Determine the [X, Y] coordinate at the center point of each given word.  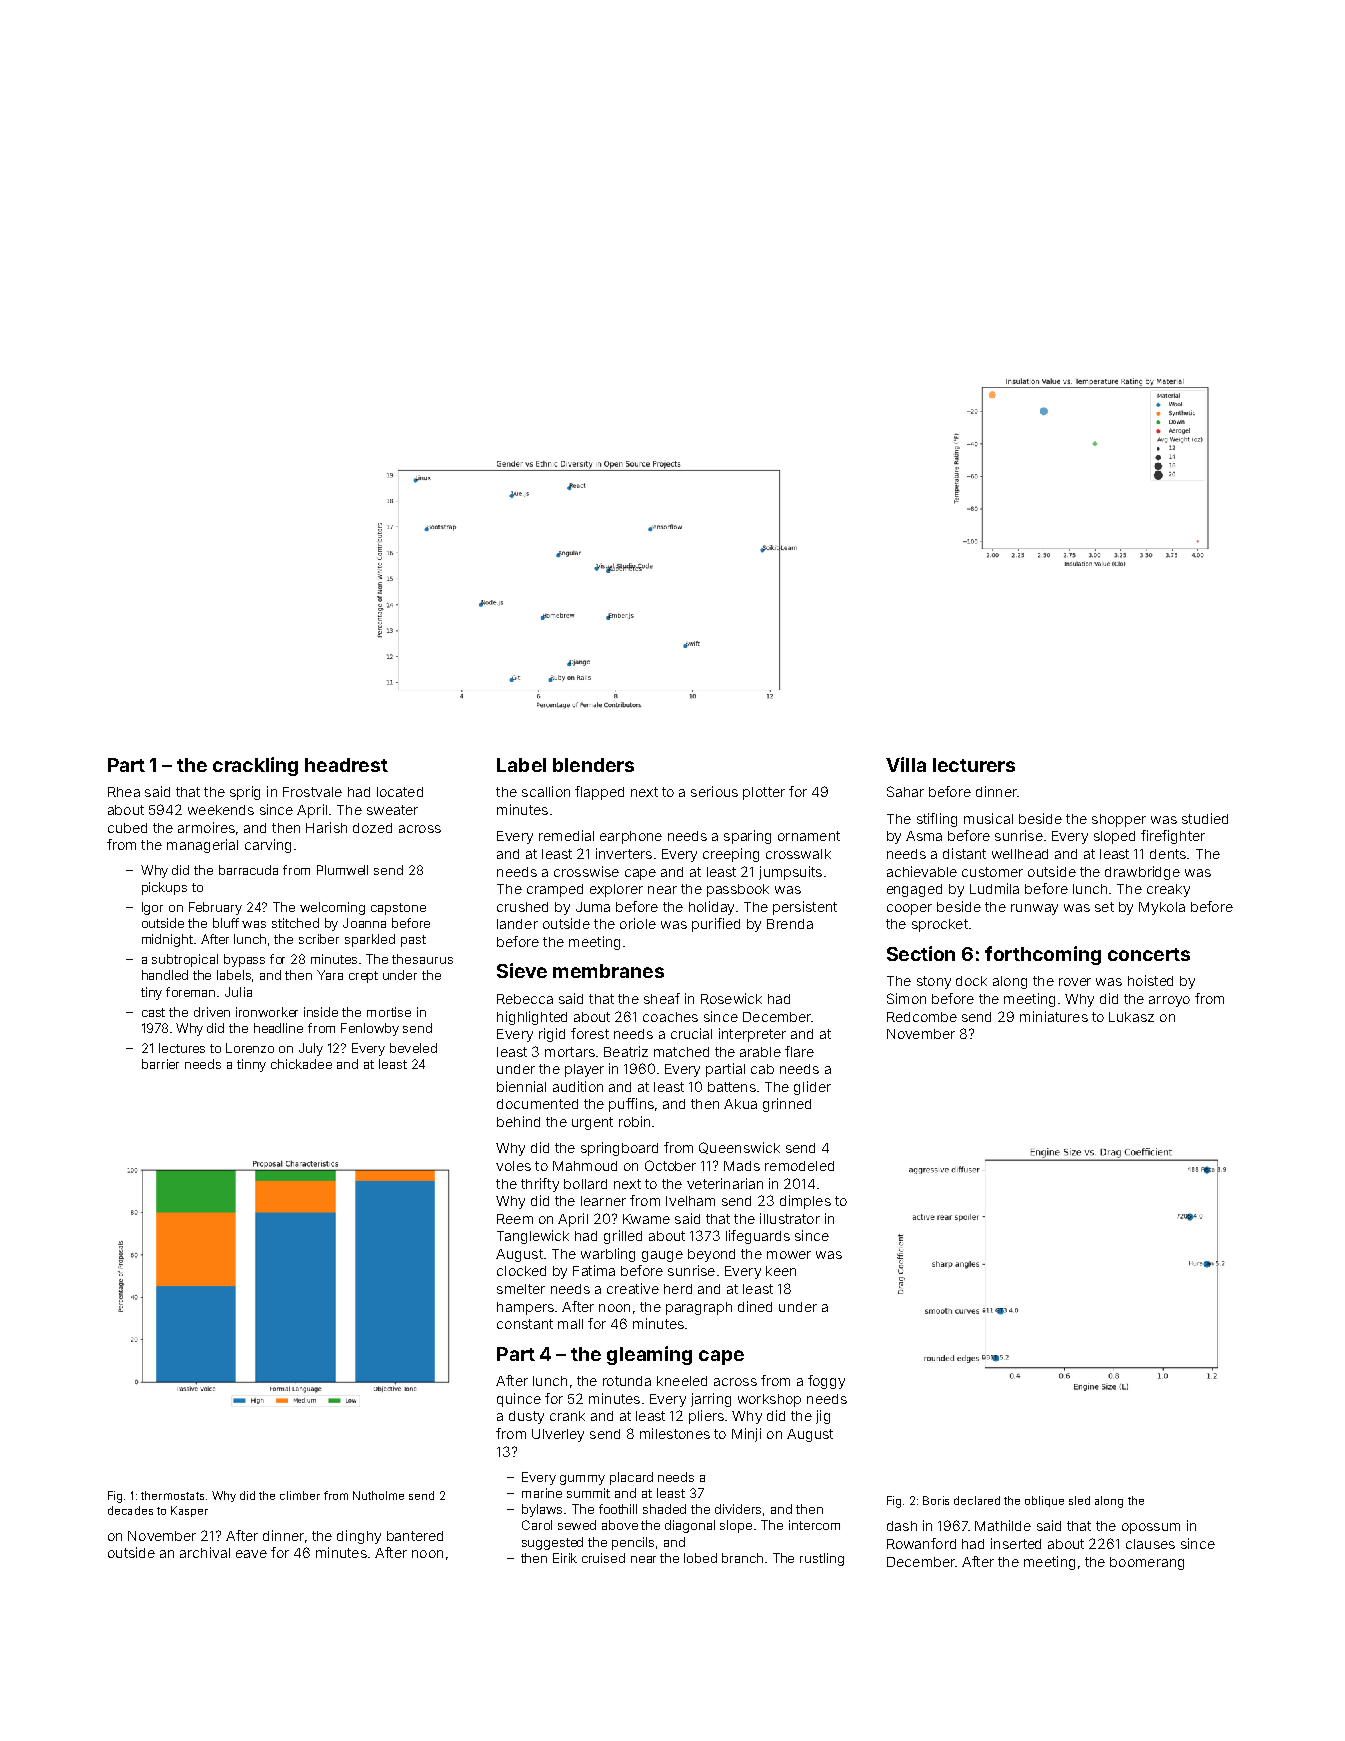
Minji [746, 1435]
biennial [521, 1086]
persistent [805, 908]
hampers [525, 1308]
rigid [552, 1035]
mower [789, 1255]
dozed [372, 828]
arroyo [1169, 1001]
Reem [515, 1219]
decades [130, 1510]
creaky [1168, 890]
